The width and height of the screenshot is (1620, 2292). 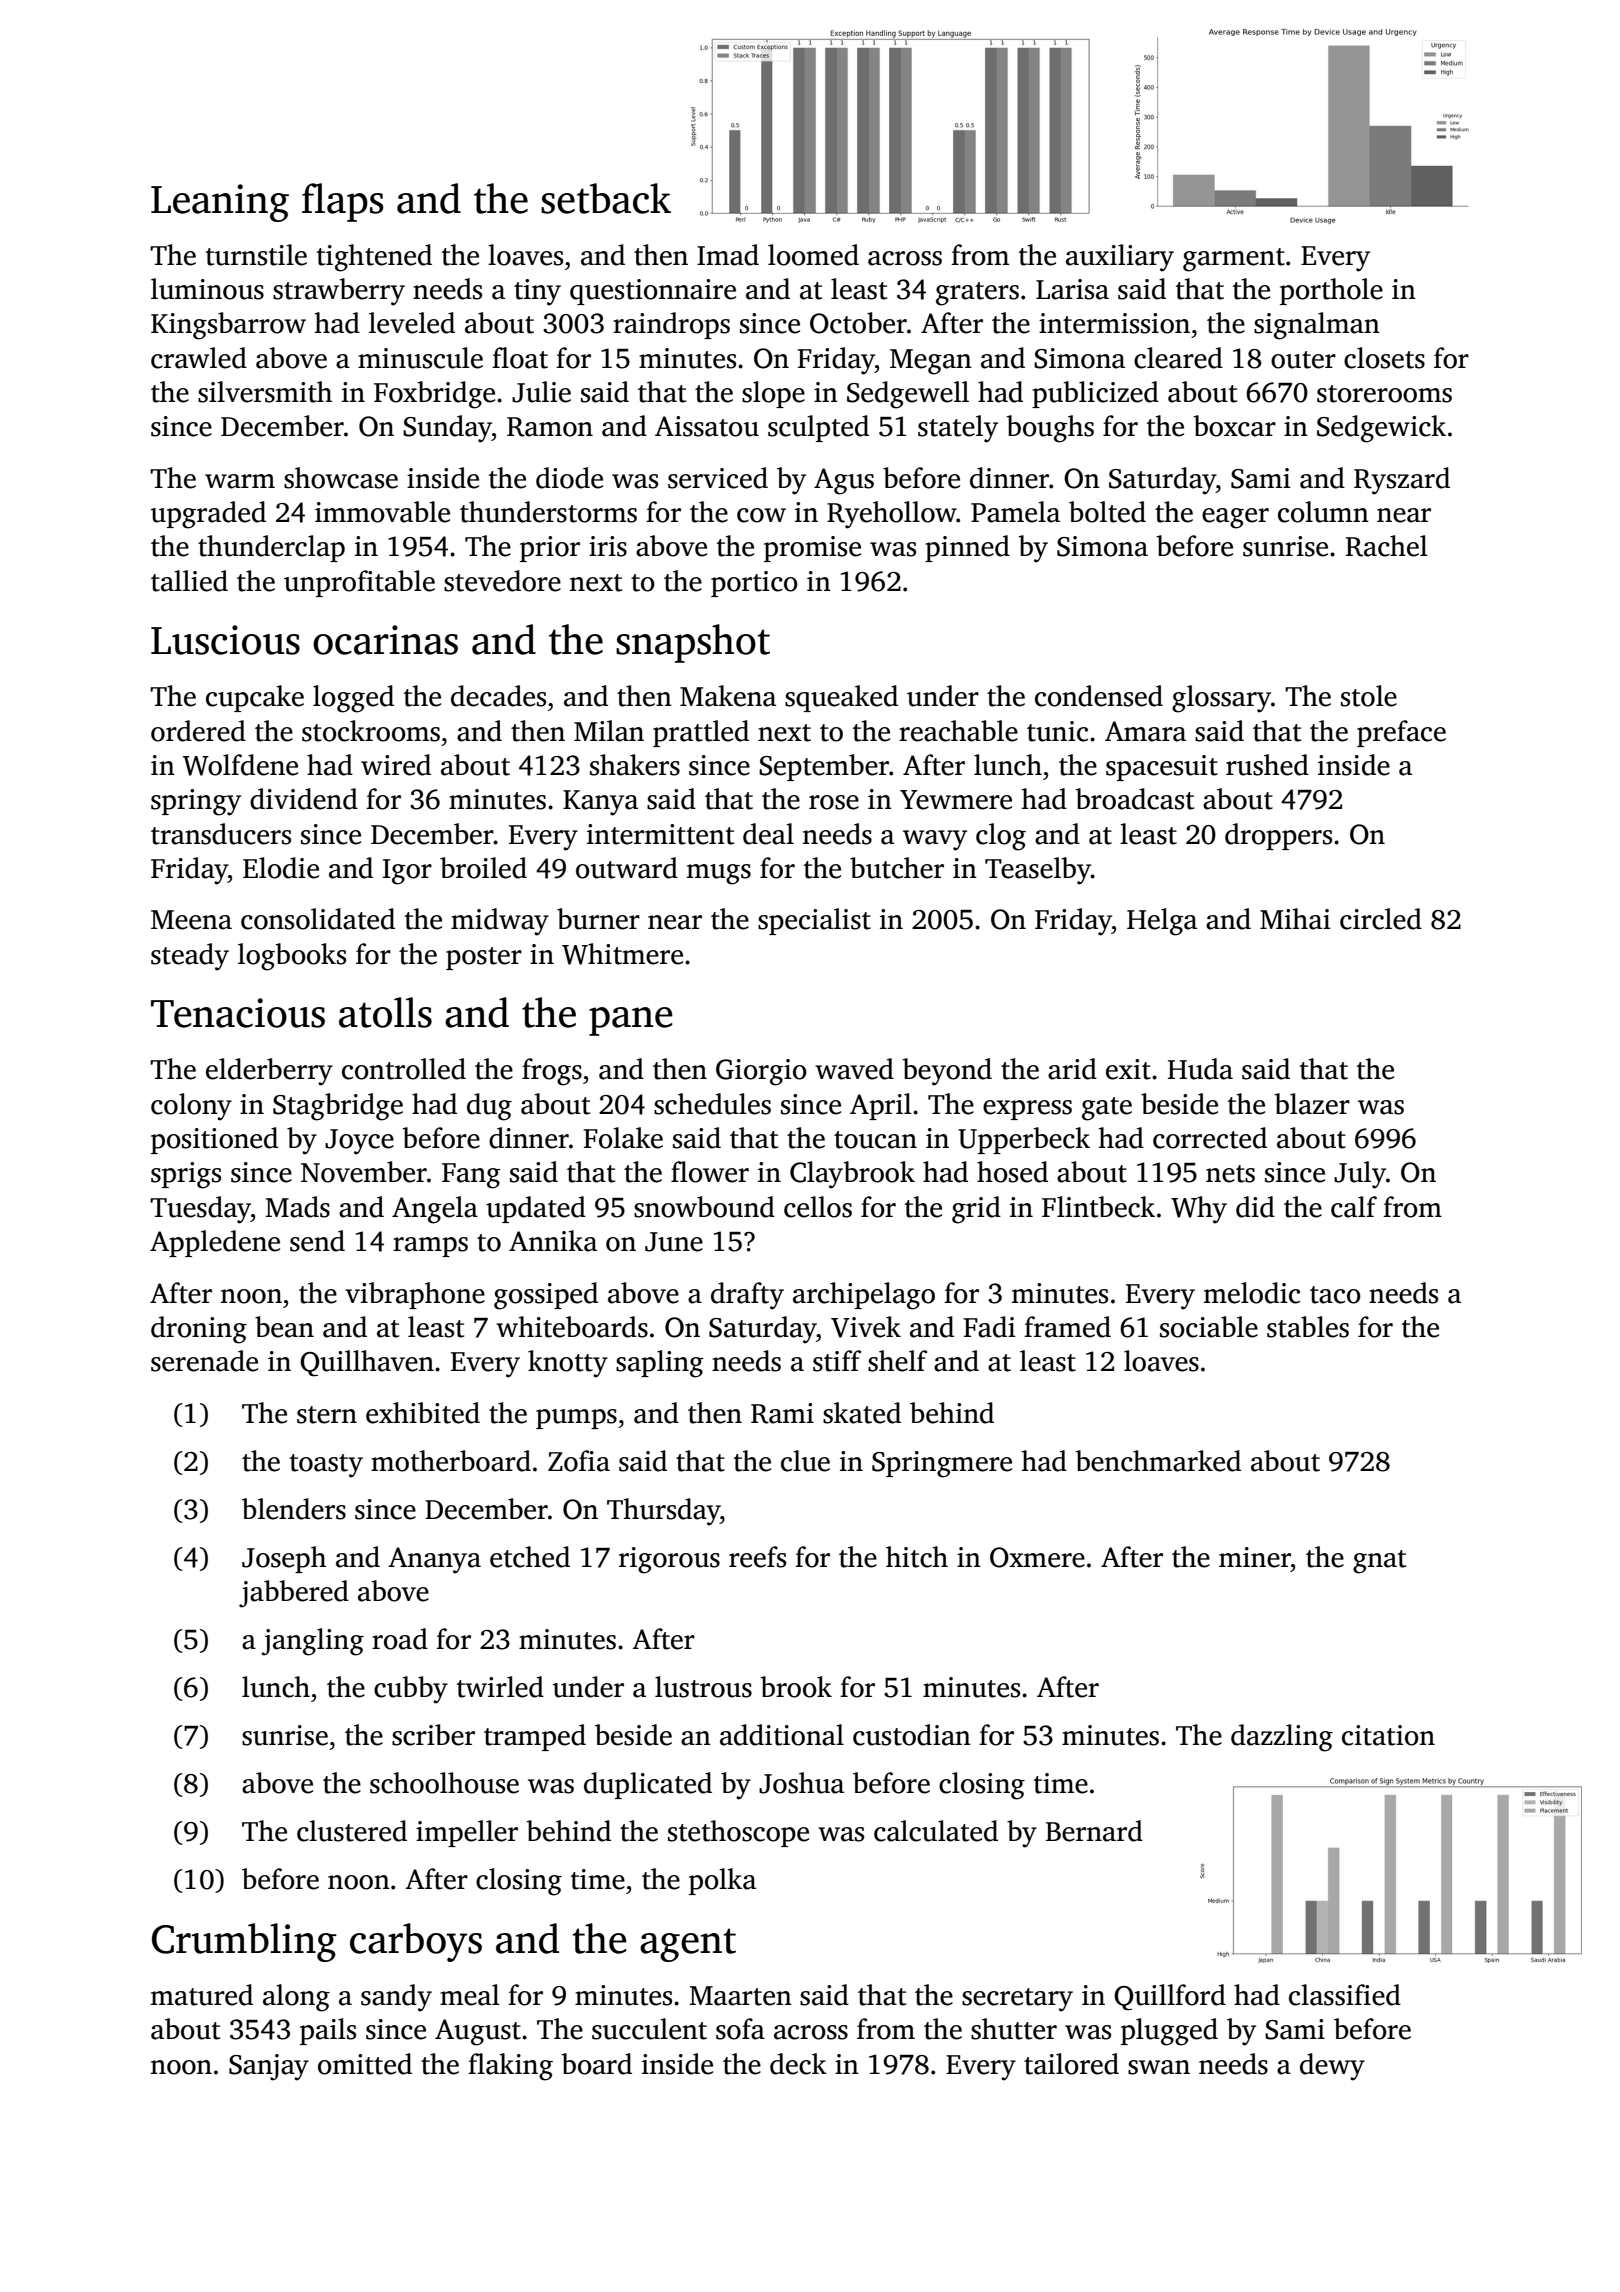 I want to click on hitch, so click(x=917, y=1557).
